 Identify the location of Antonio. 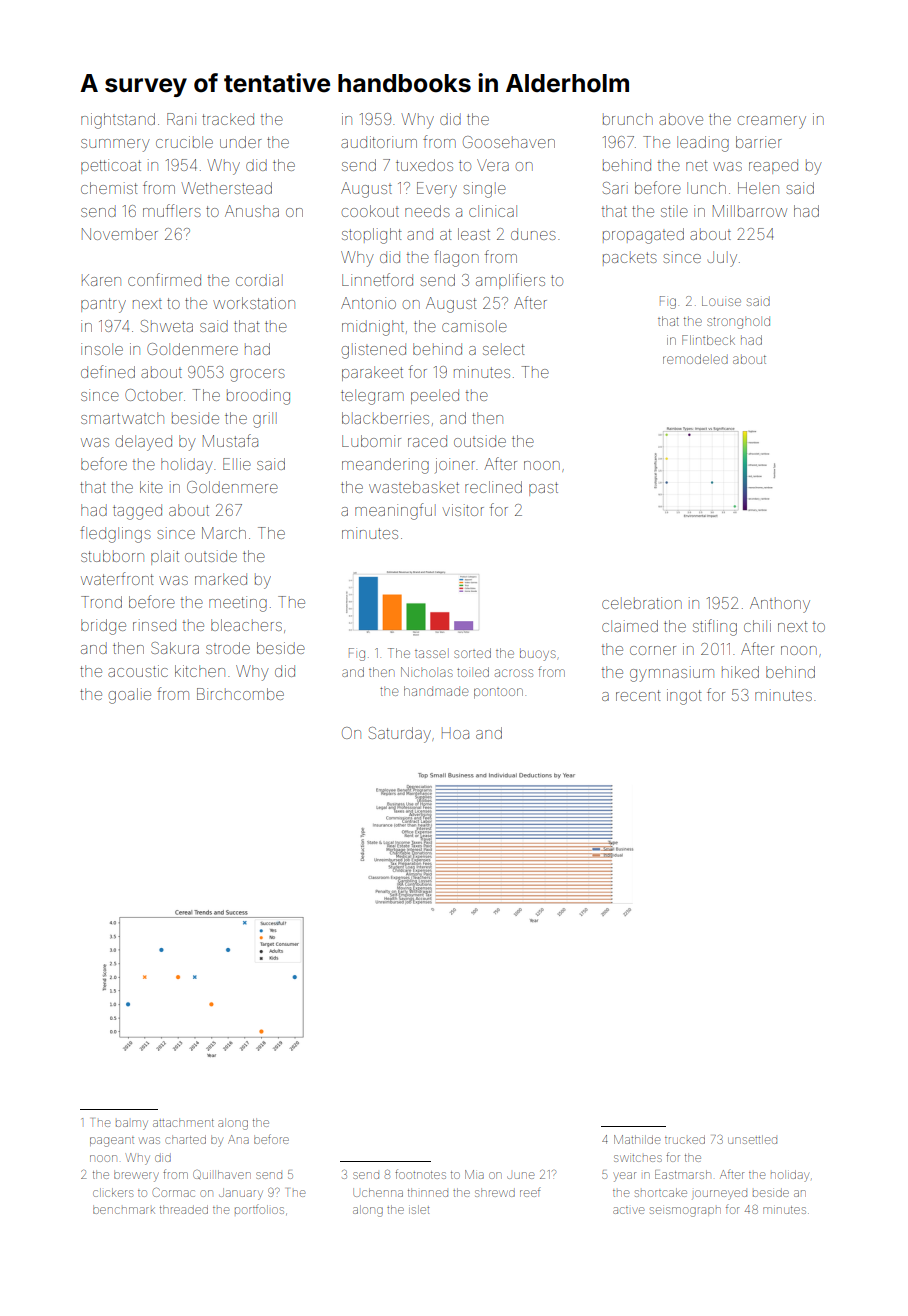
(368, 303).
